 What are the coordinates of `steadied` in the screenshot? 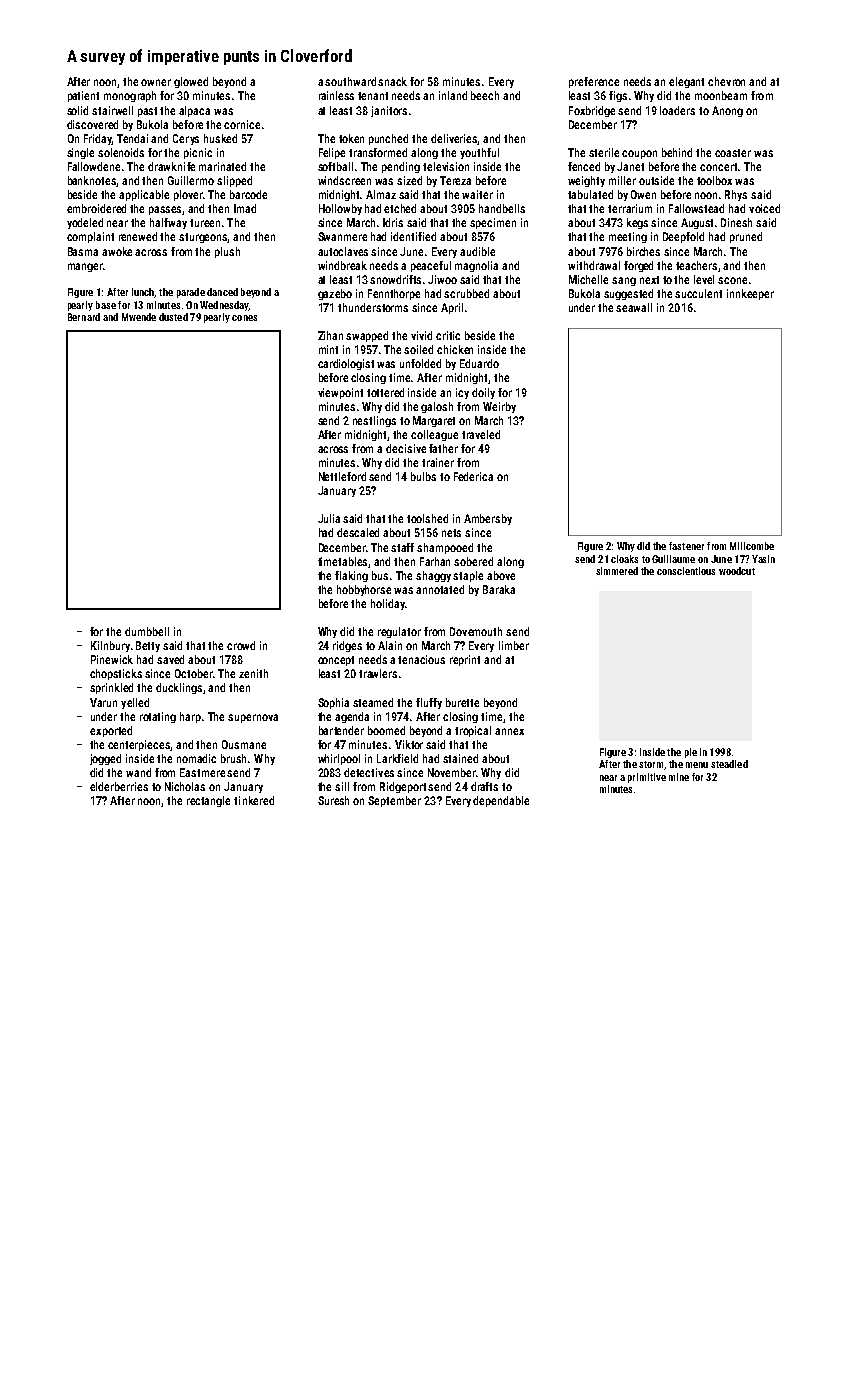 It's located at (729, 764).
